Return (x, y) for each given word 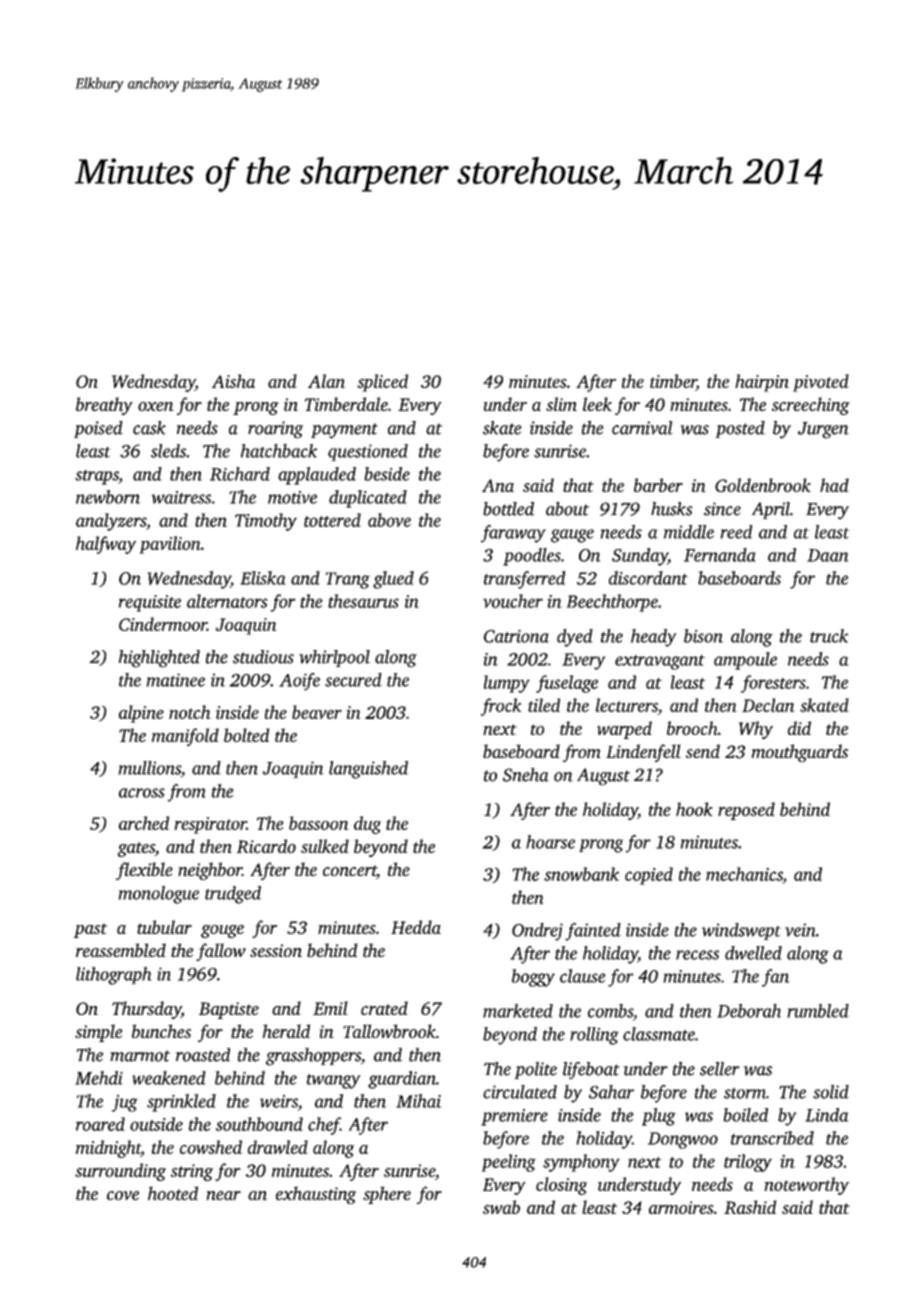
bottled (508, 509)
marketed (518, 1011)
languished (368, 770)
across (142, 793)
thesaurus (363, 601)
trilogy (748, 1163)
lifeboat (591, 1070)
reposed (746, 811)
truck (829, 636)
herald (286, 1031)
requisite (150, 603)
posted (740, 429)
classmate (659, 1034)
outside (156, 1124)
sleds (168, 451)
